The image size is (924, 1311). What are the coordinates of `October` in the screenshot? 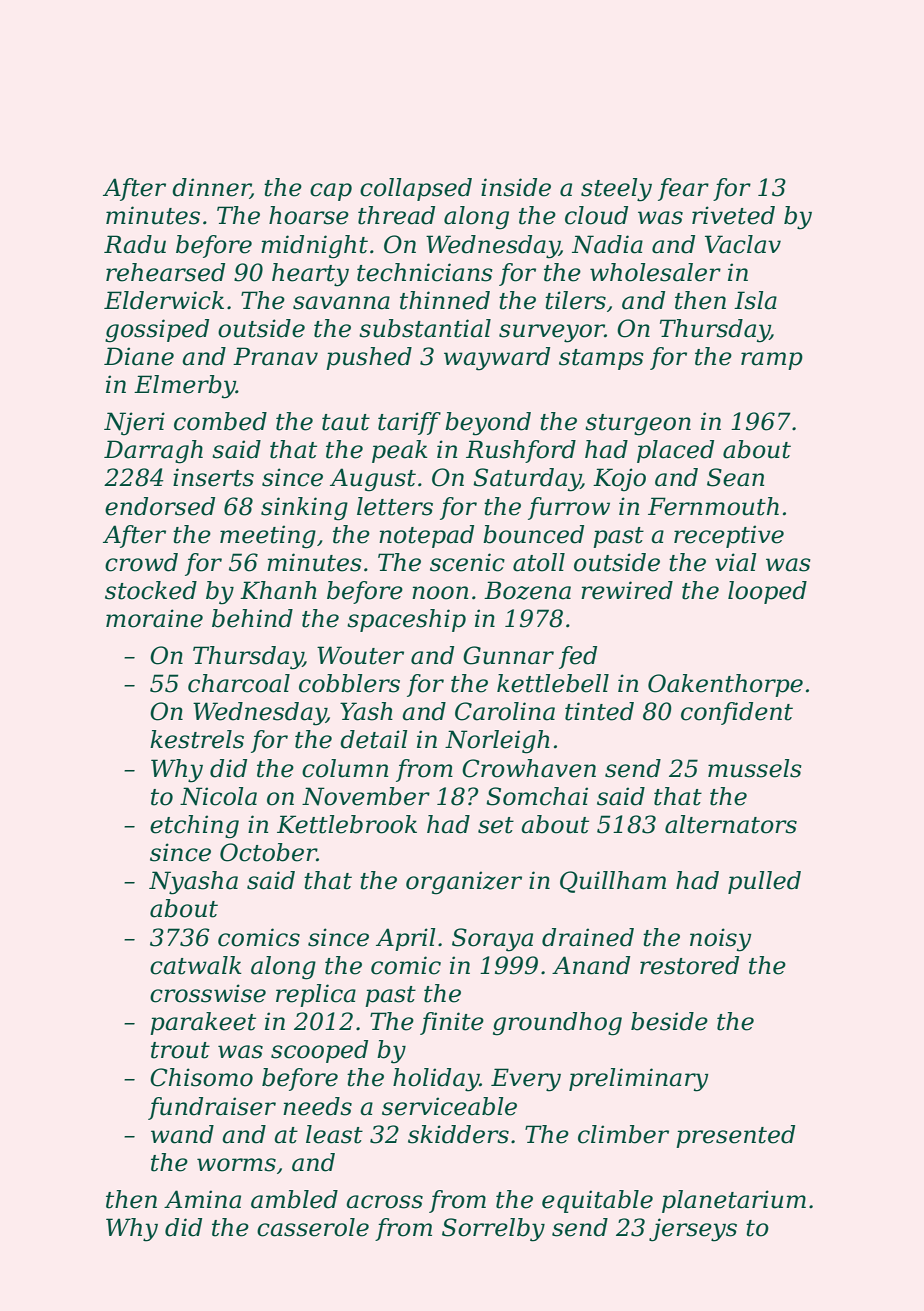 It's located at (268, 852).
